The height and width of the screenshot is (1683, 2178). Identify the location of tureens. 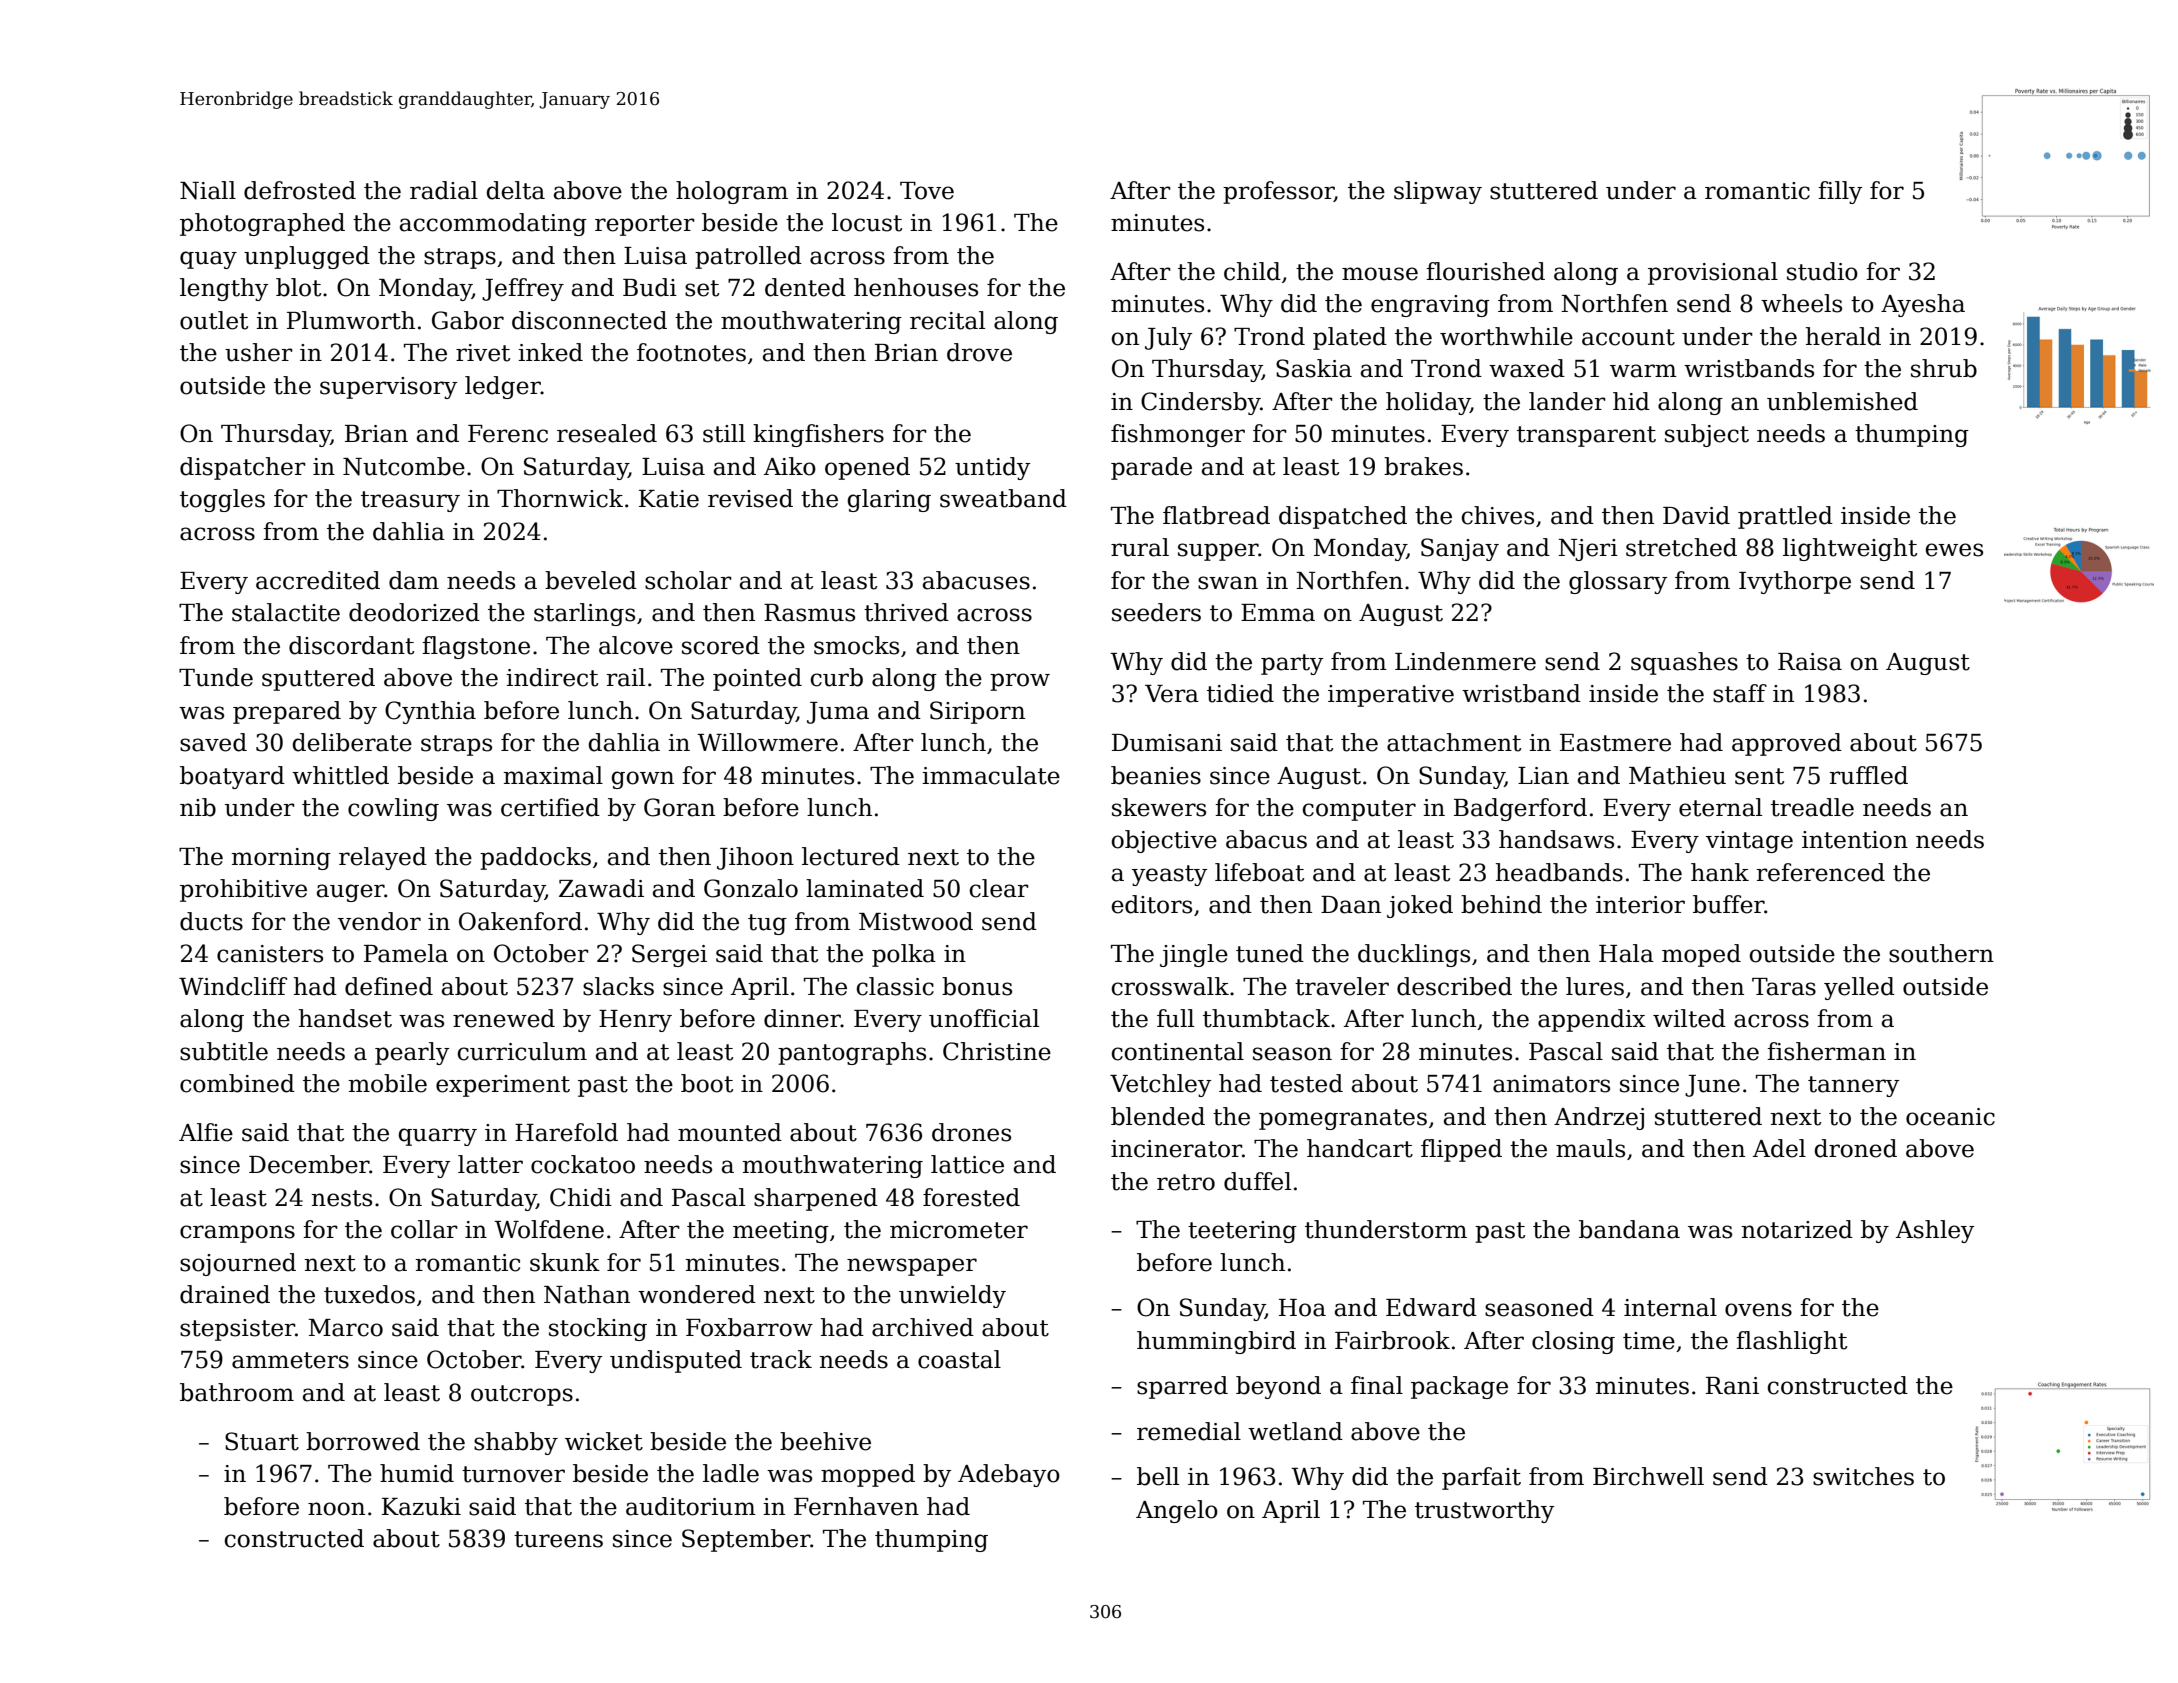
(558, 1539).
